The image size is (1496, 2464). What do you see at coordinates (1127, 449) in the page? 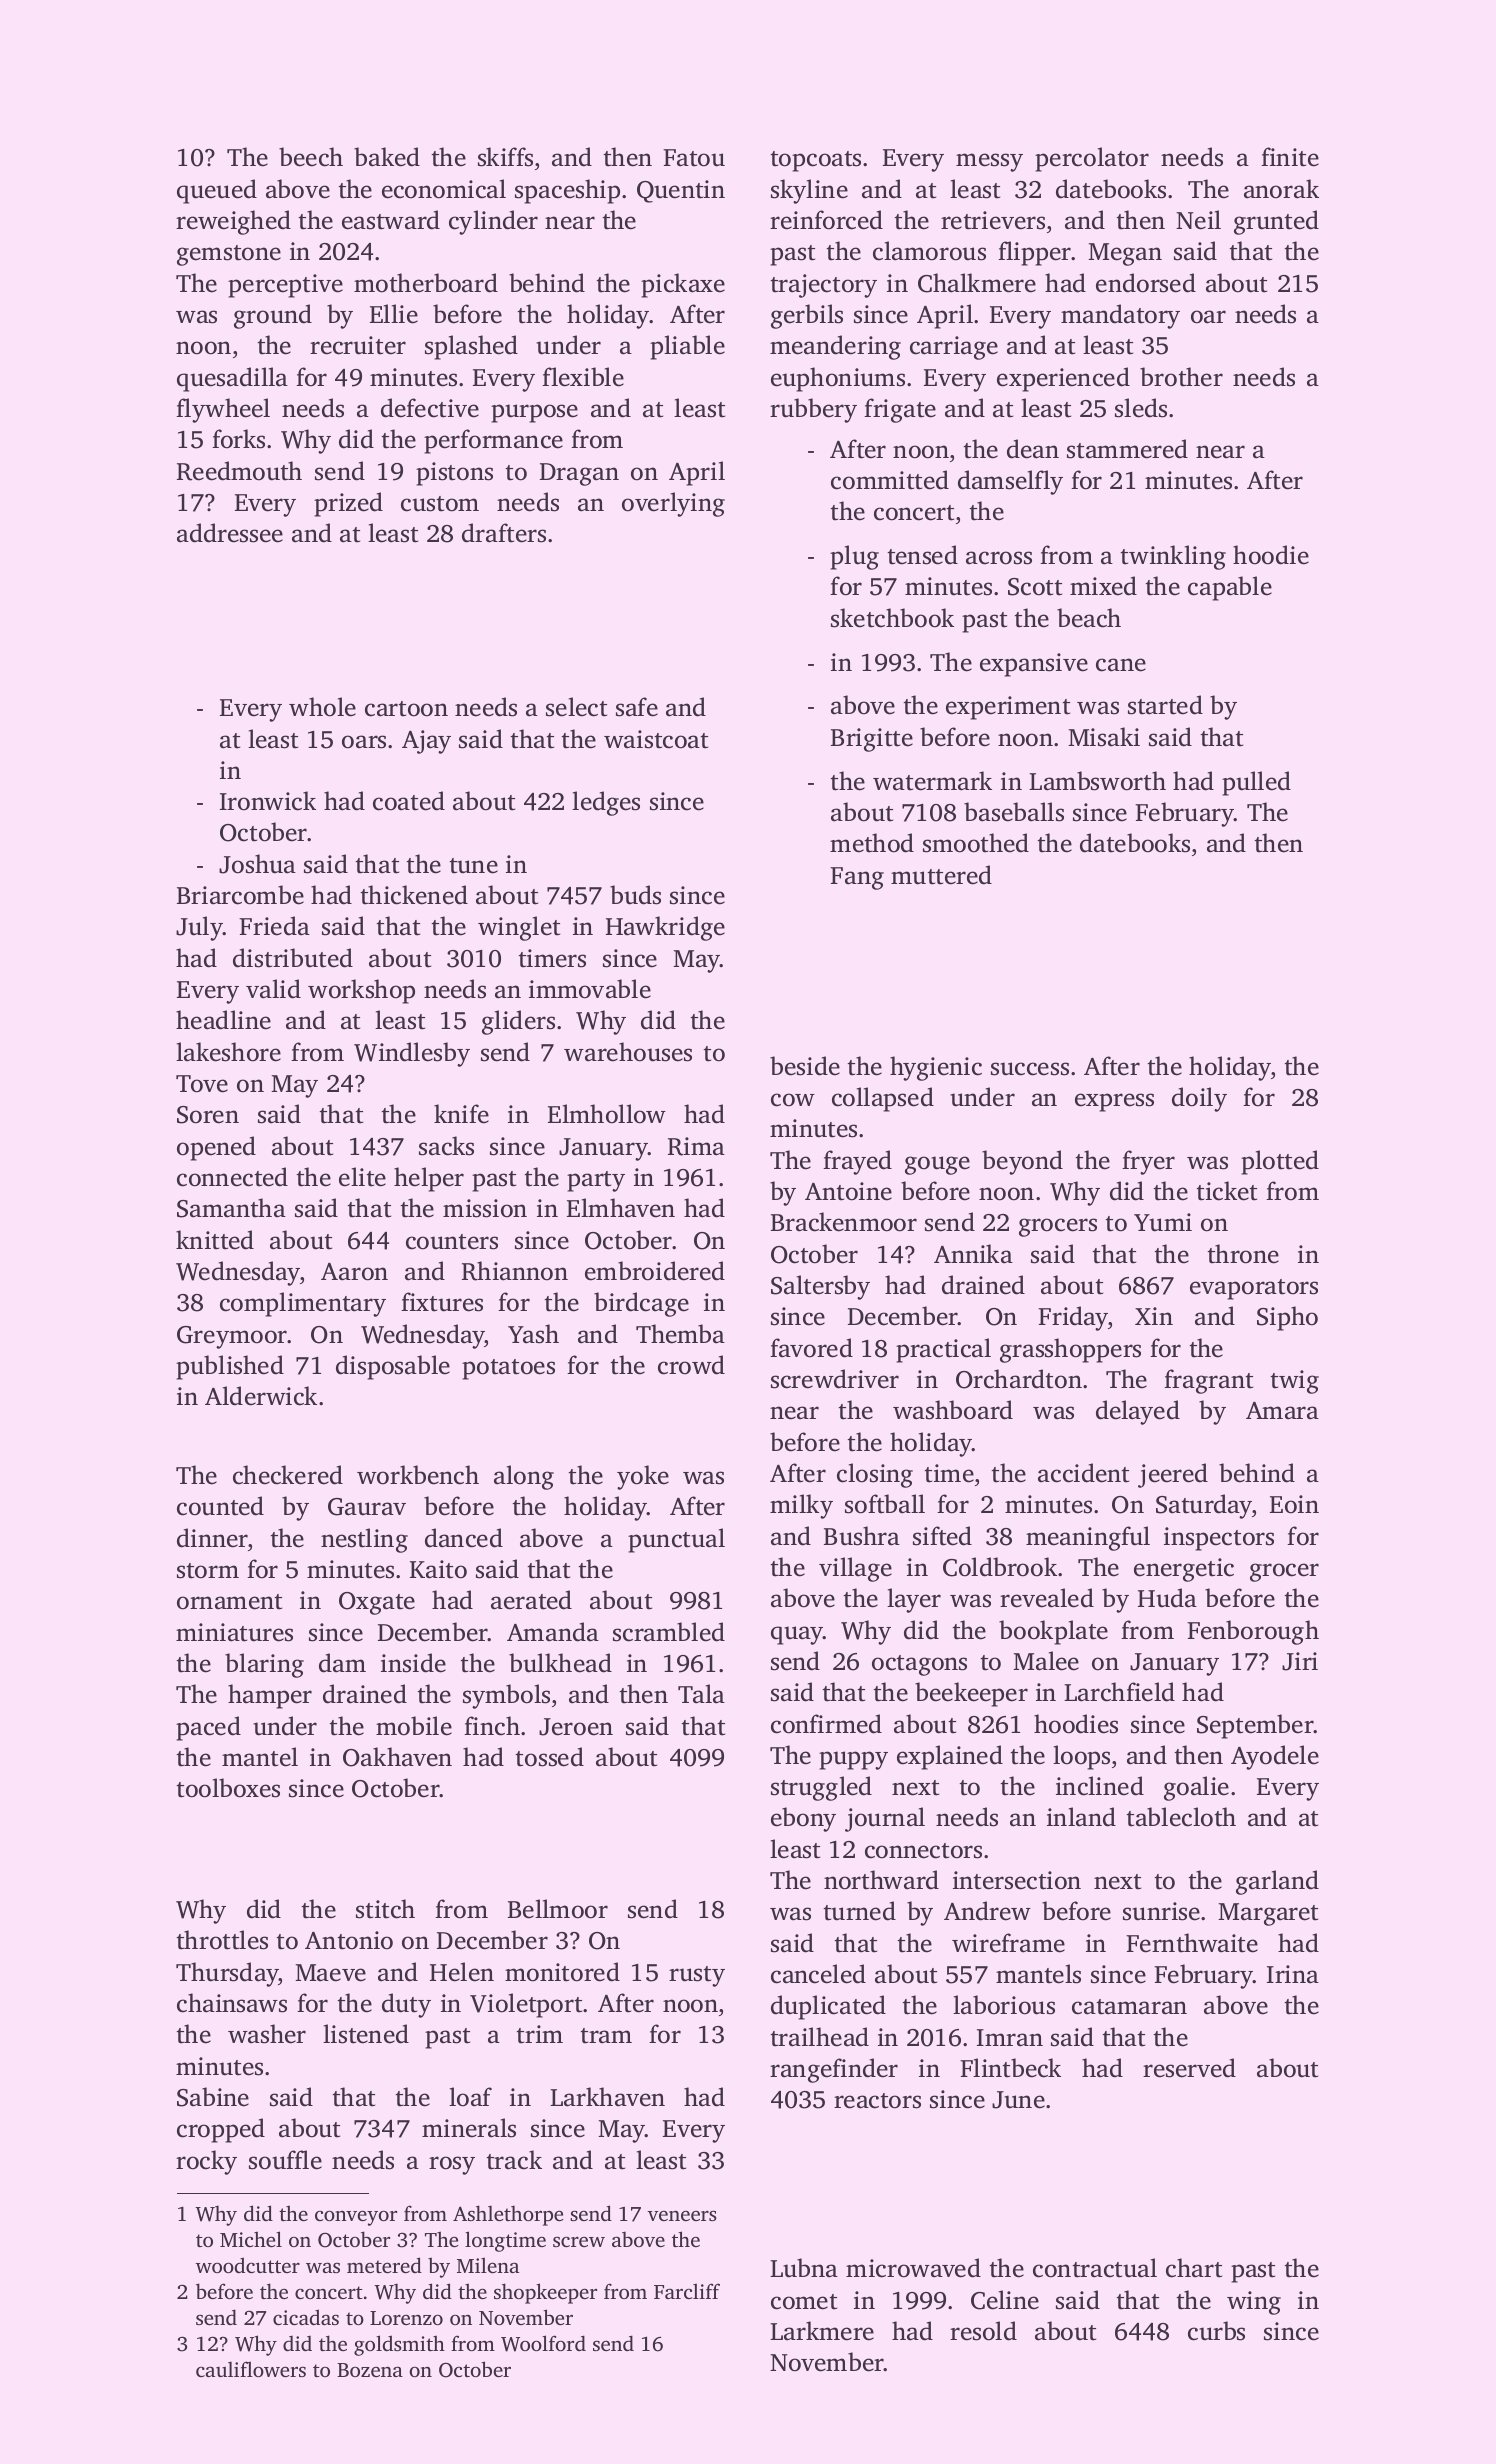
I see `stammered` at bounding box center [1127, 449].
